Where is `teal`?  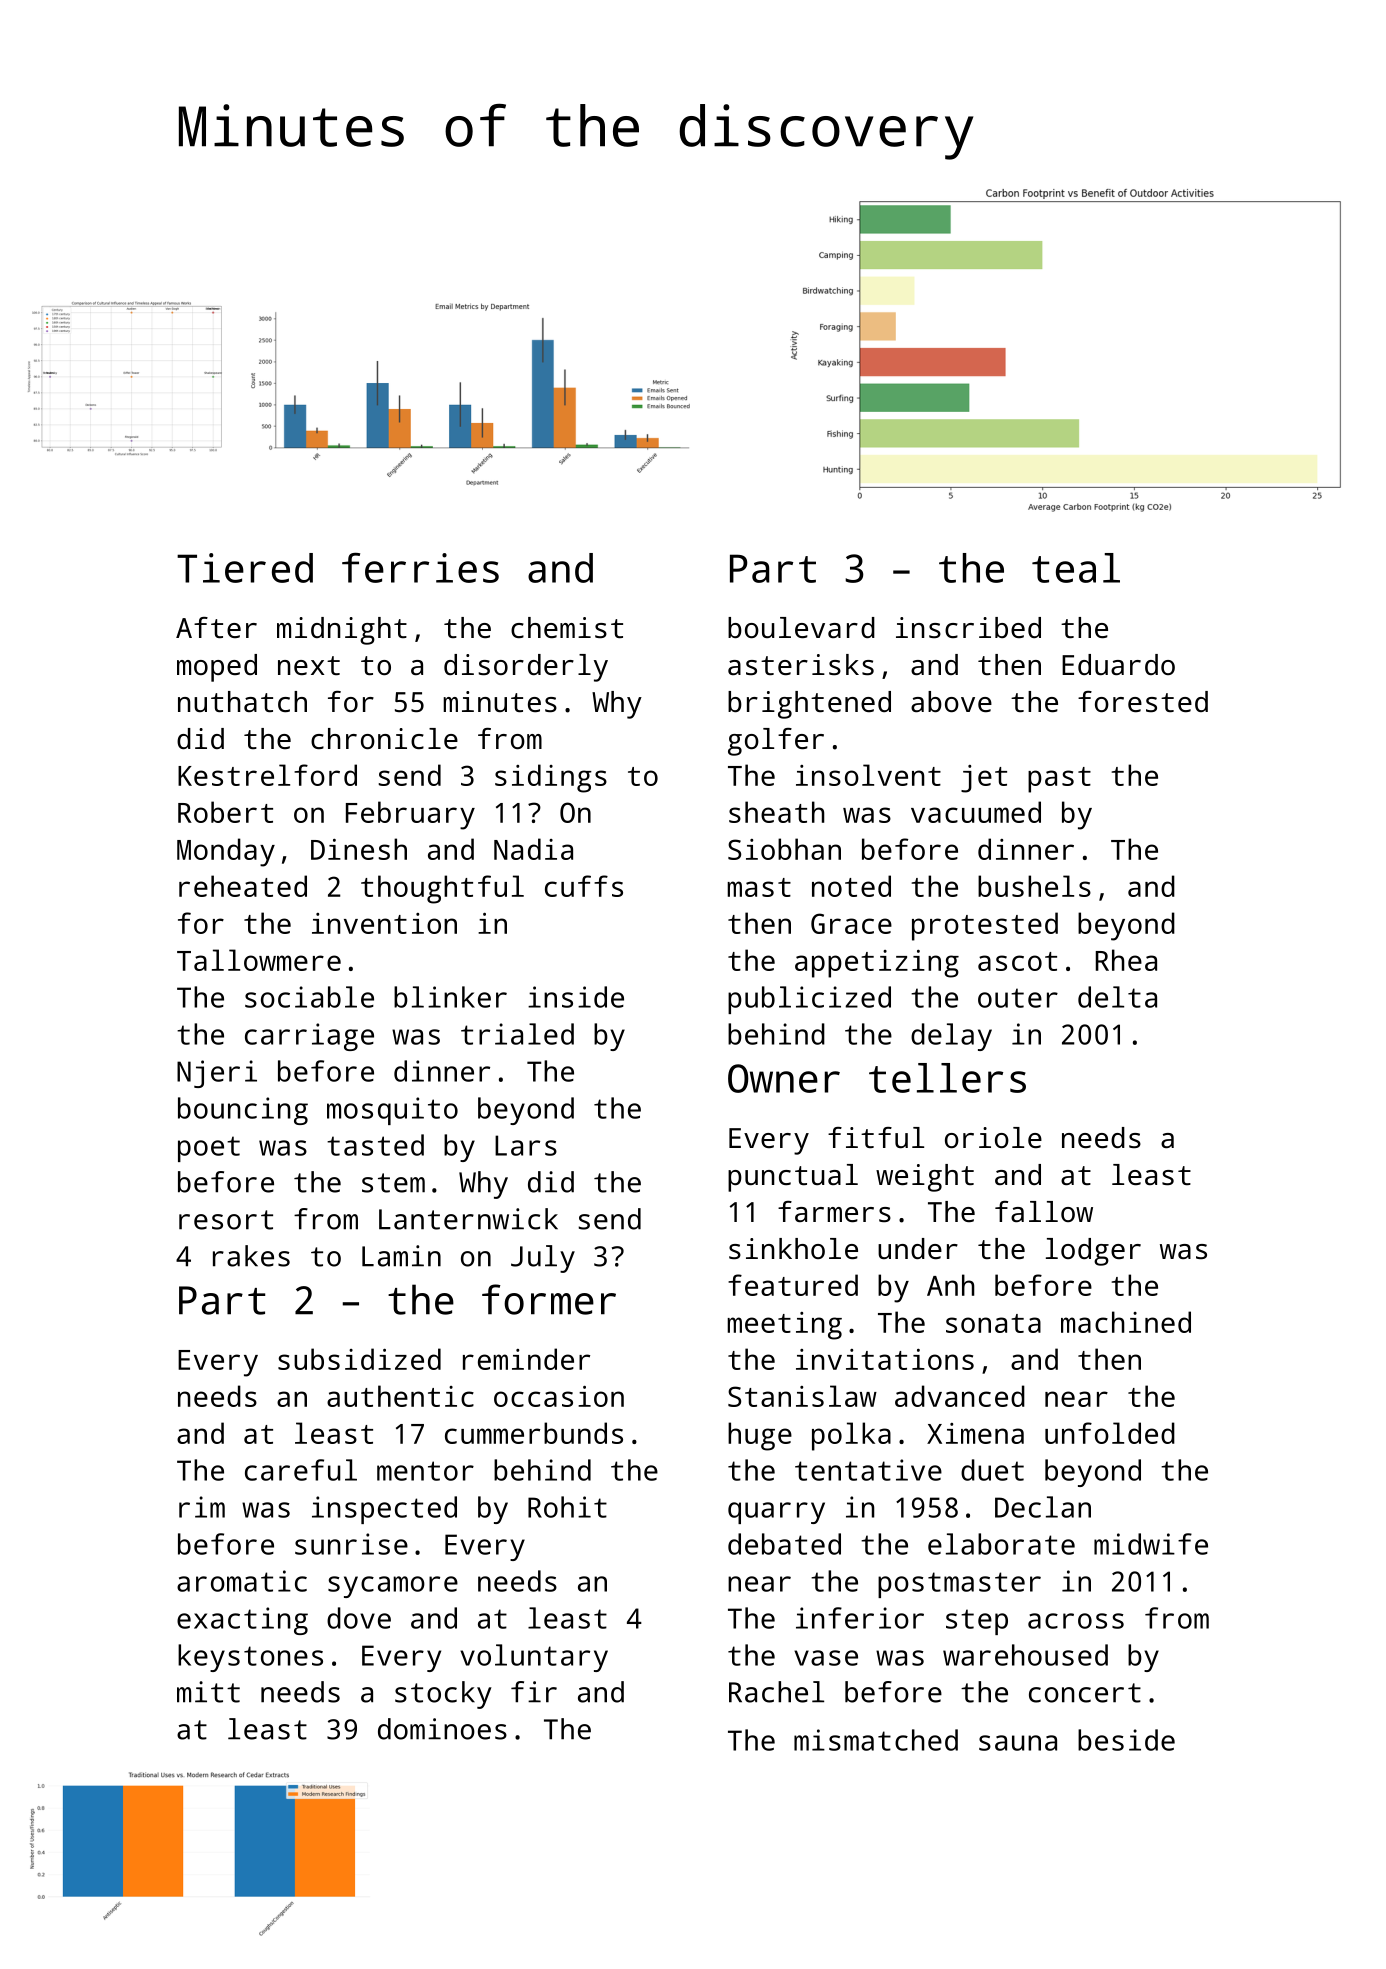 teal is located at coordinates (1076, 568).
